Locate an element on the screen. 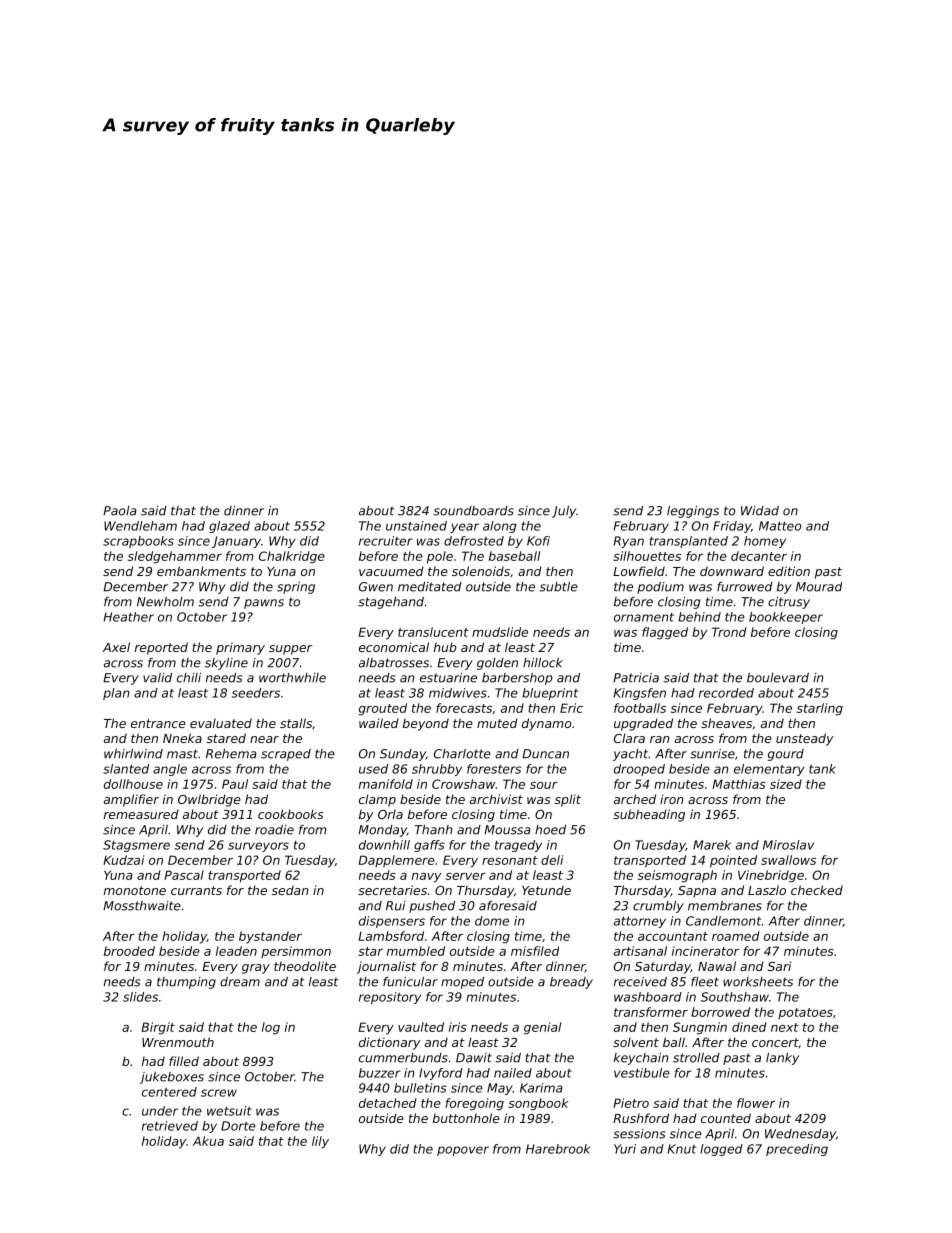  Marek is located at coordinates (712, 845).
